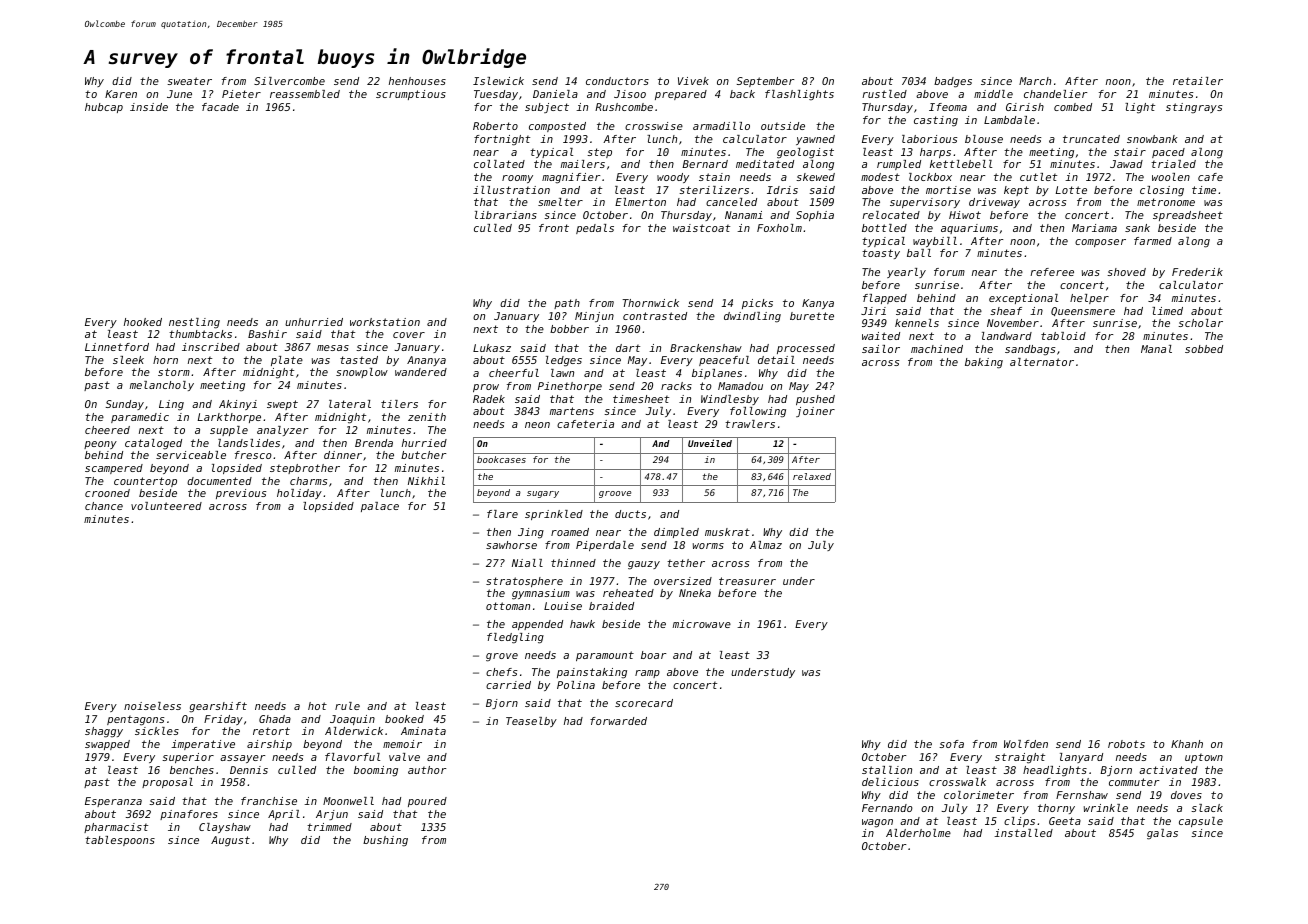  Describe the element at coordinates (618, 721) in the screenshot. I see `forwarded` at that location.
